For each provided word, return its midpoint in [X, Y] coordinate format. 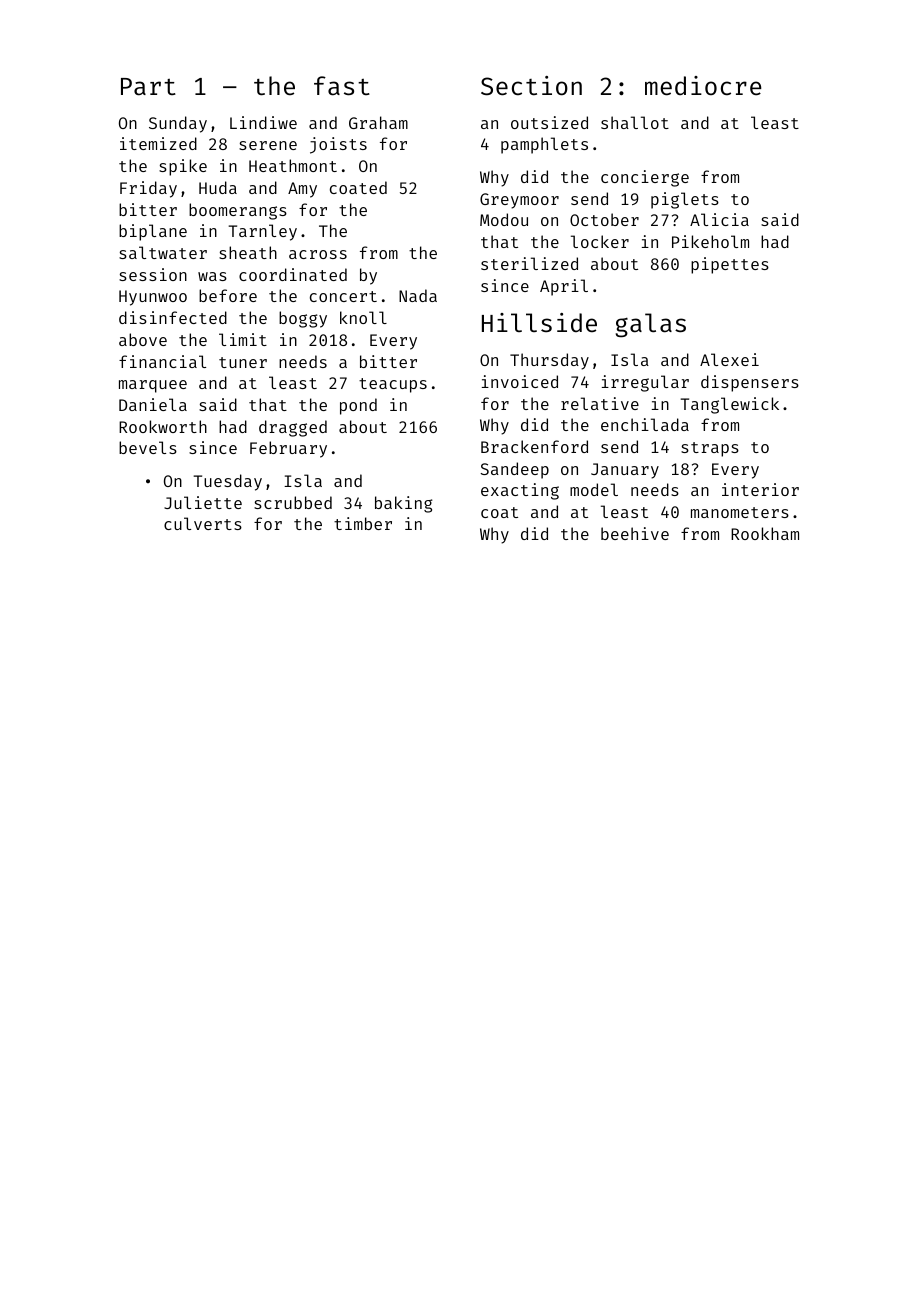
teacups [393, 385]
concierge [645, 178]
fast [342, 86]
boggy [303, 319]
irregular [645, 383]
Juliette [203, 502]
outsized [549, 122]
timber [363, 523]
